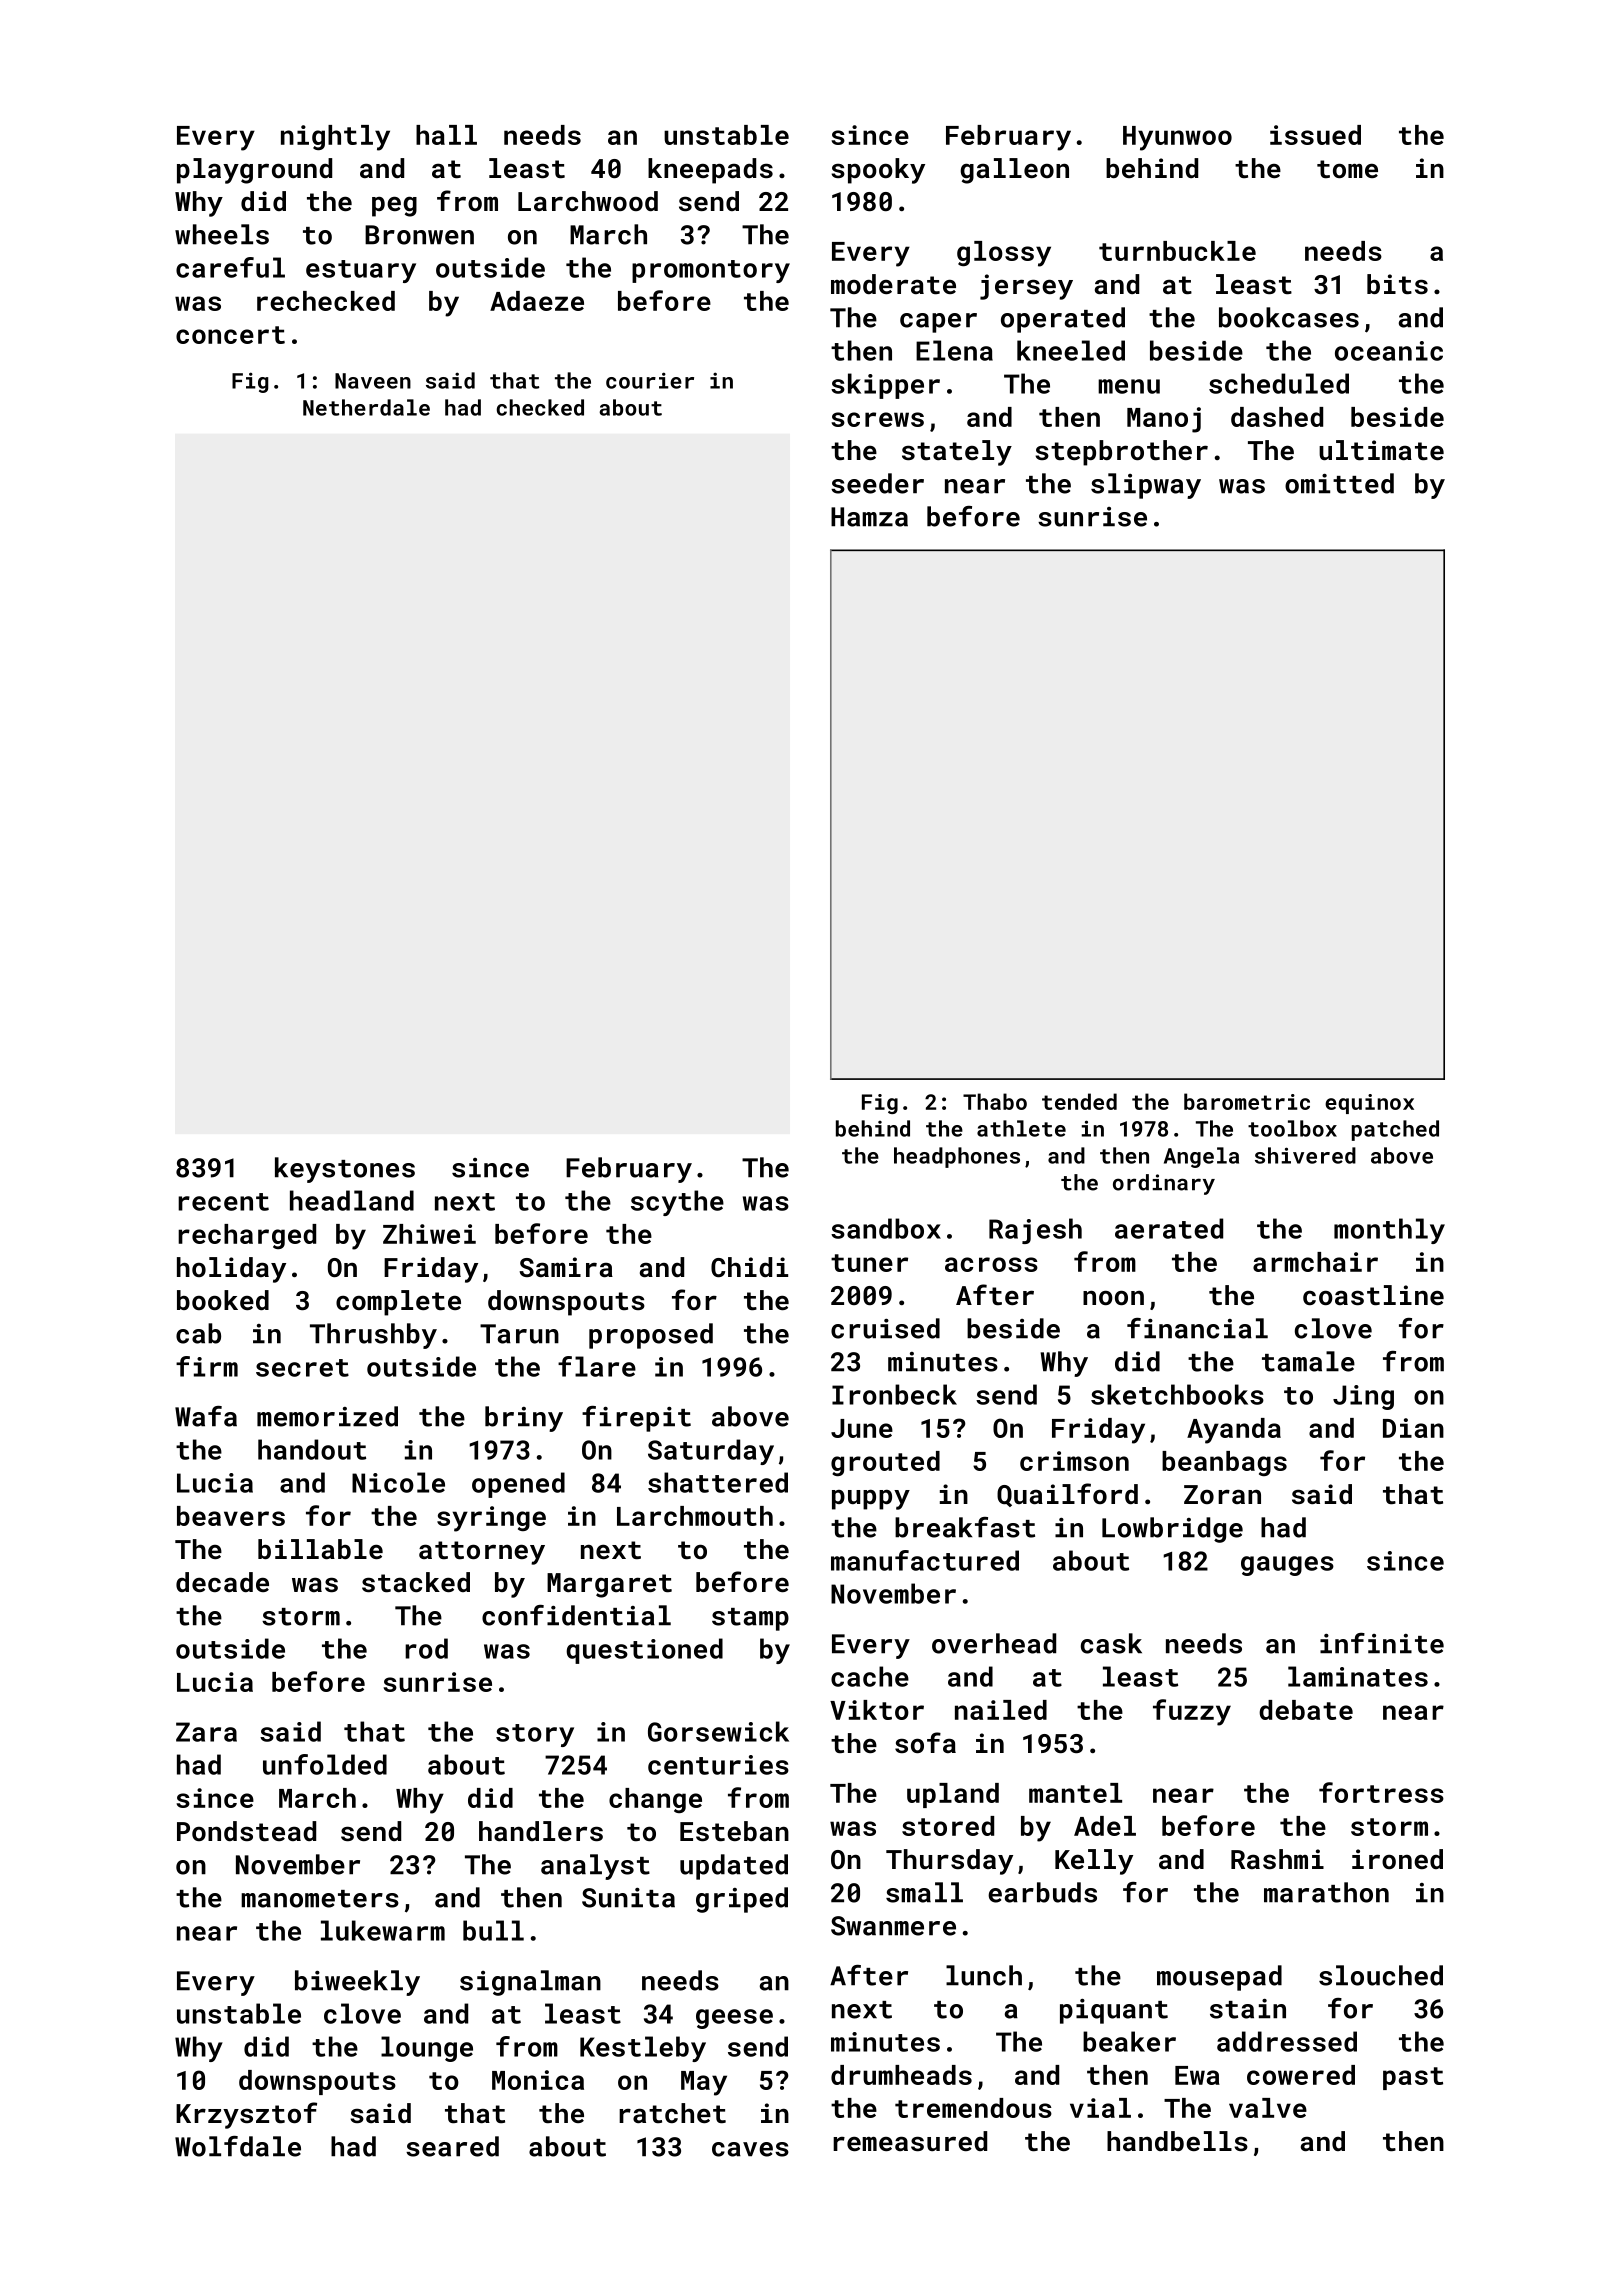  Describe the element at coordinates (238, 2146) in the screenshot. I see `Wolfdale` at that location.
